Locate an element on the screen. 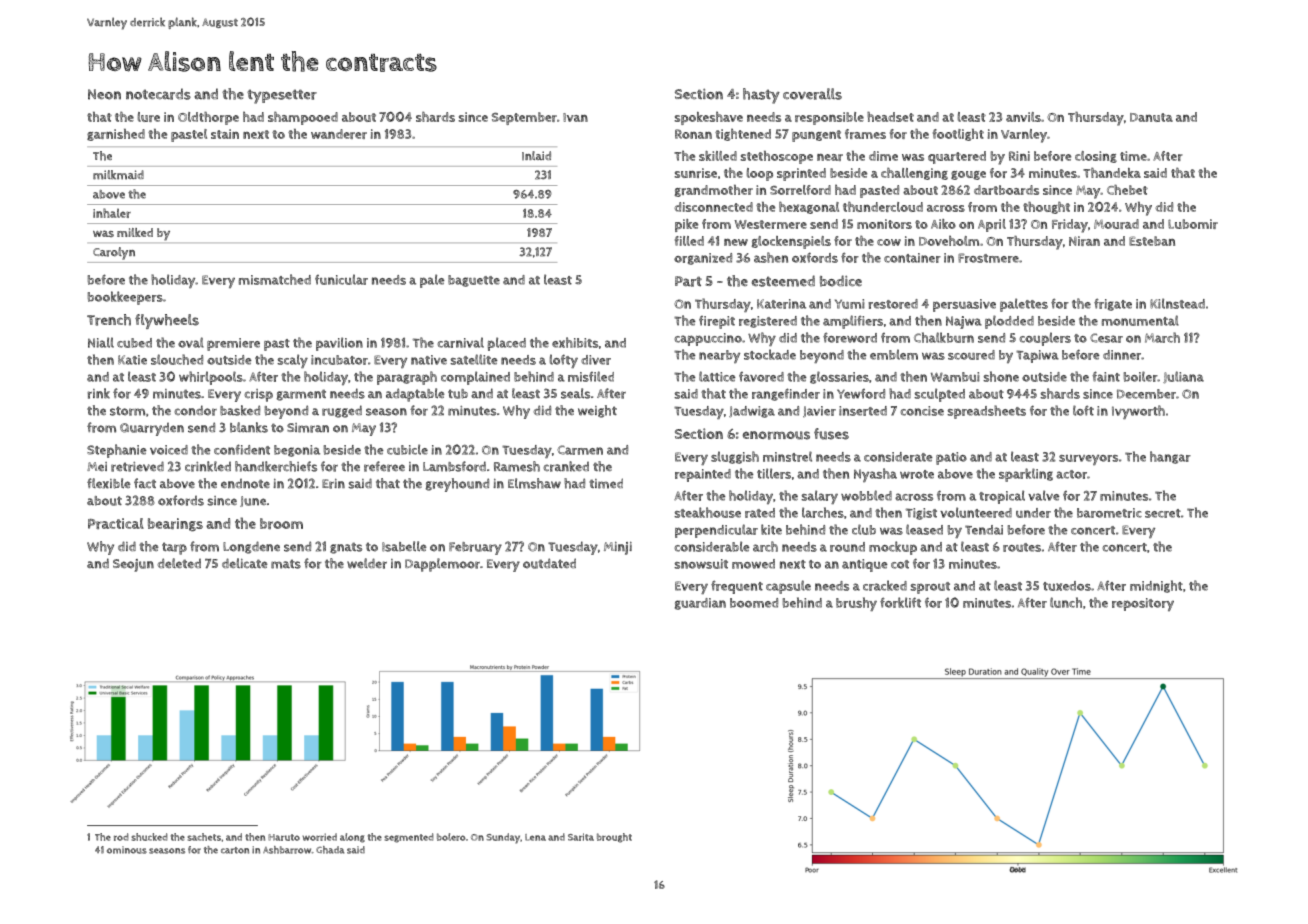  brought is located at coordinates (614, 838).
